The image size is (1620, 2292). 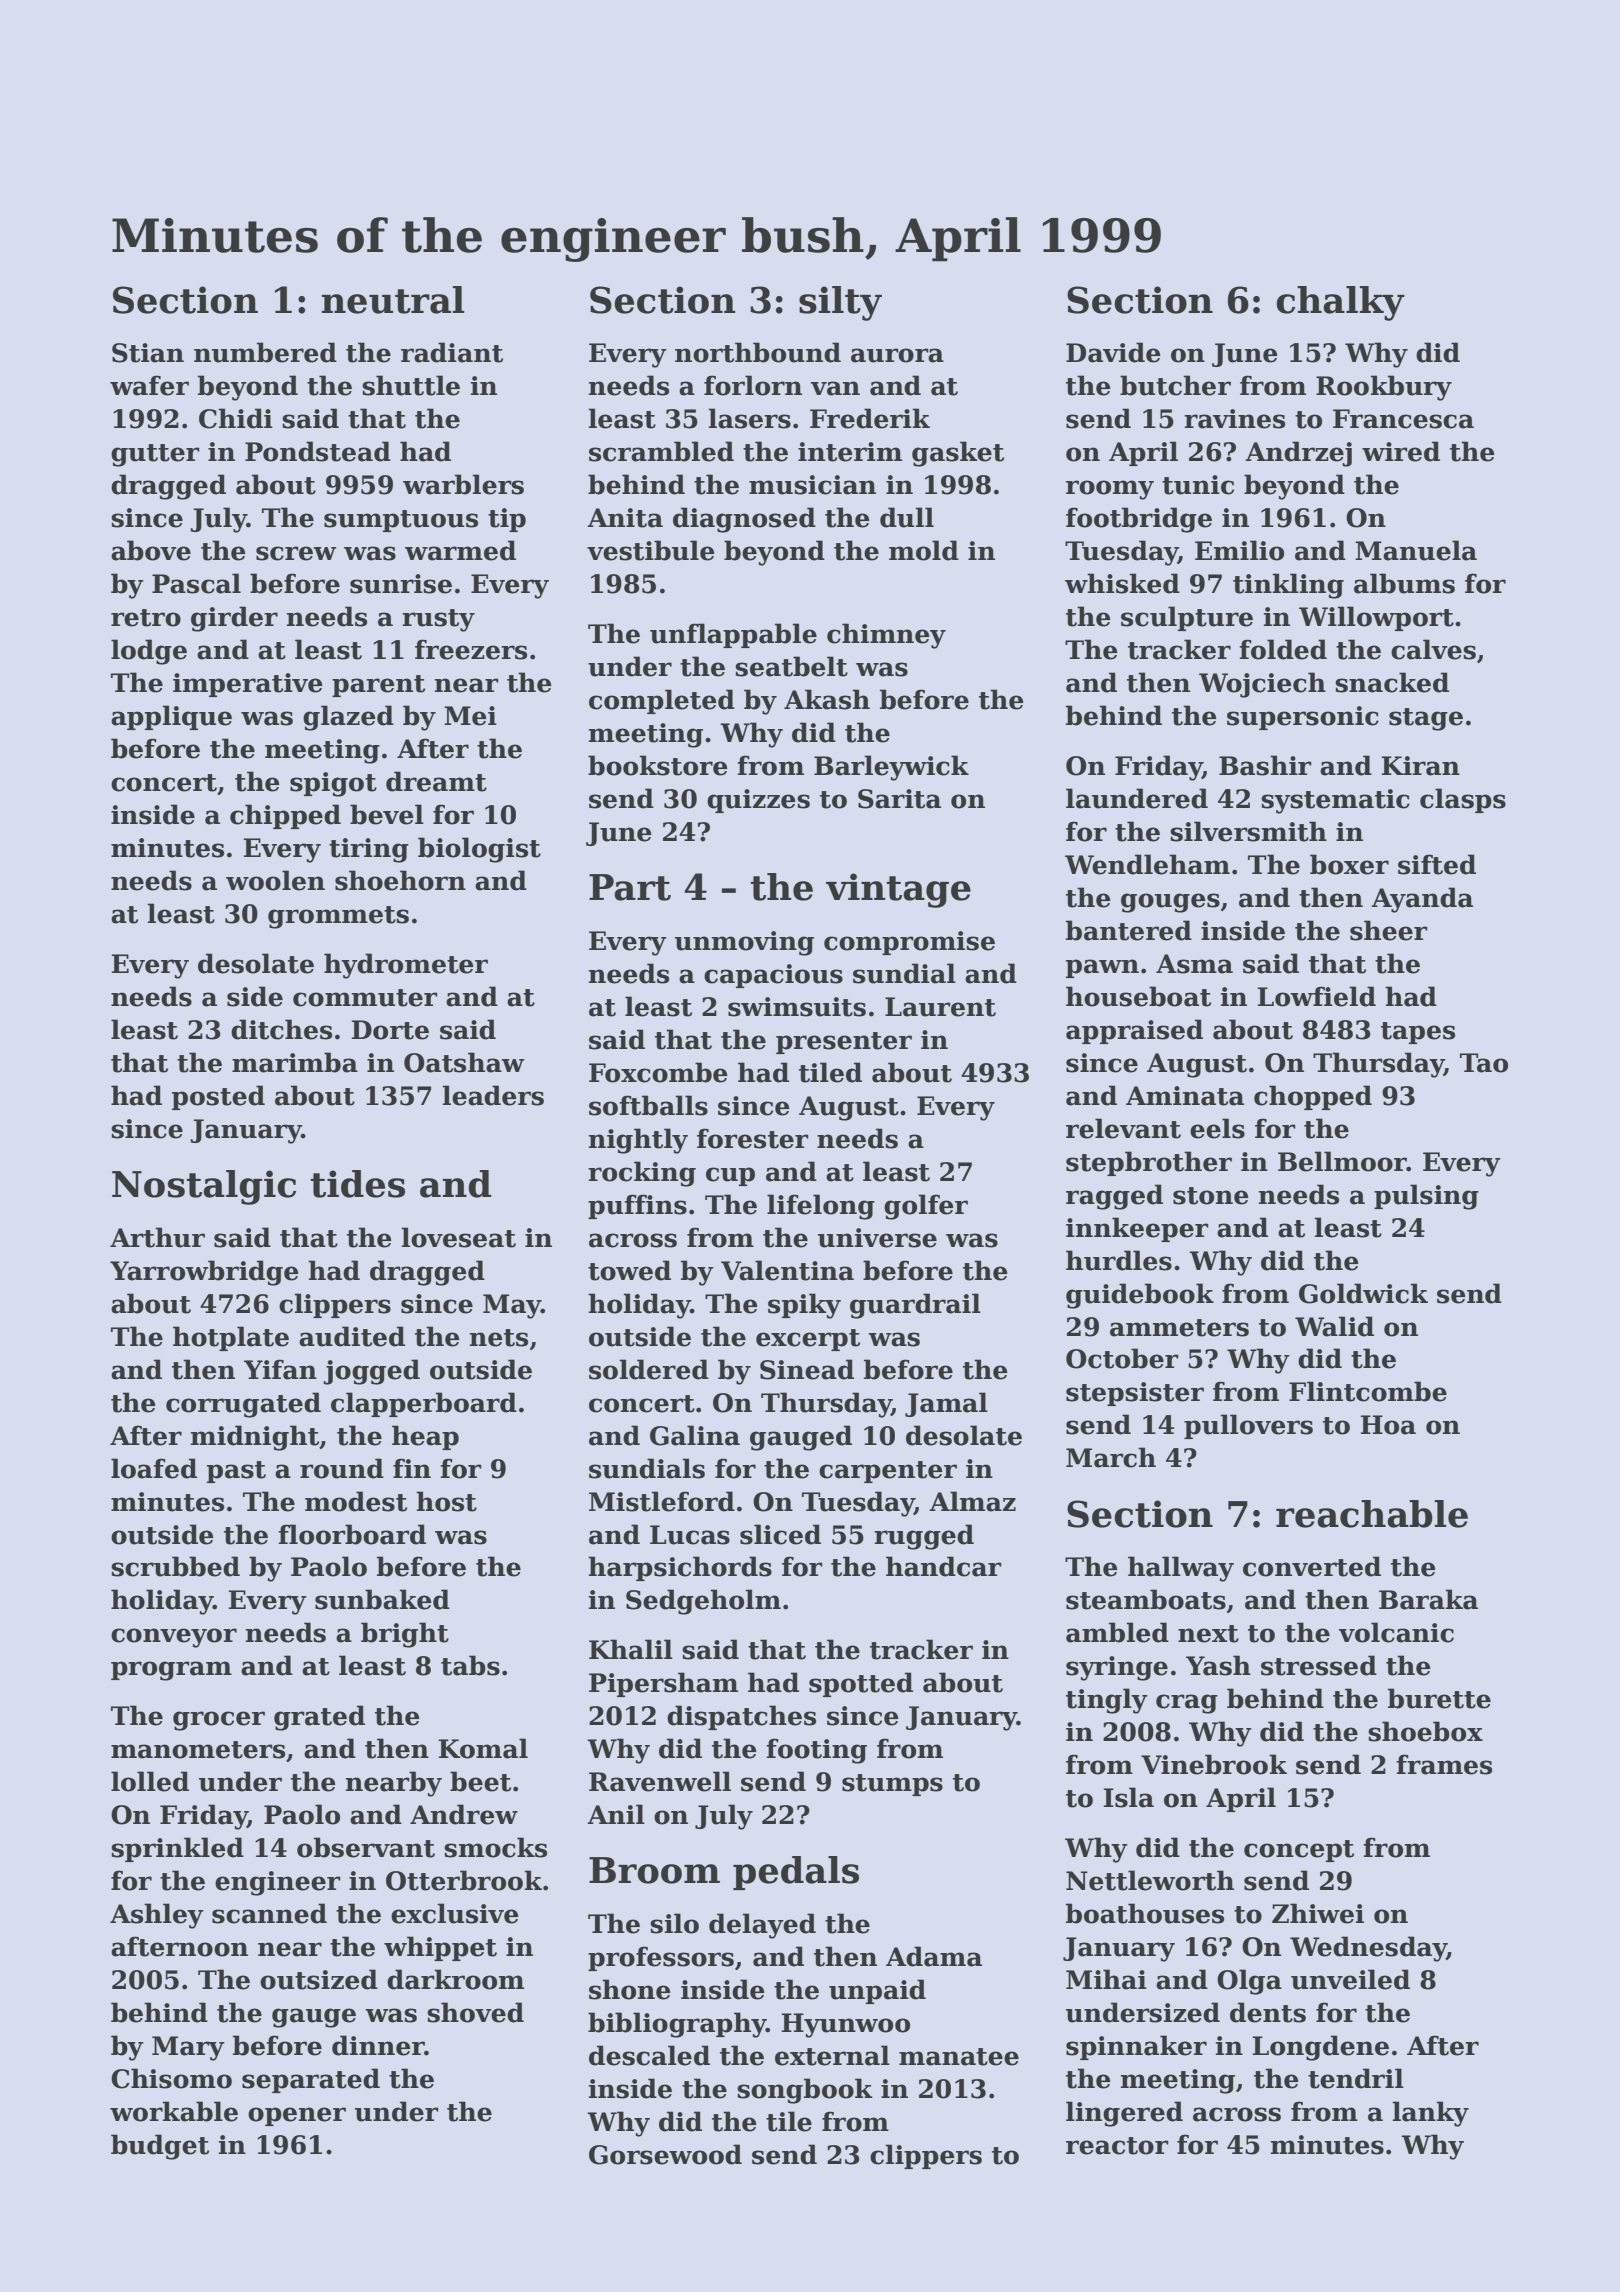 What do you see at coordinates (1117, 2146) in the image?
I see `reactor` at bounding box center [1117, 2146].
